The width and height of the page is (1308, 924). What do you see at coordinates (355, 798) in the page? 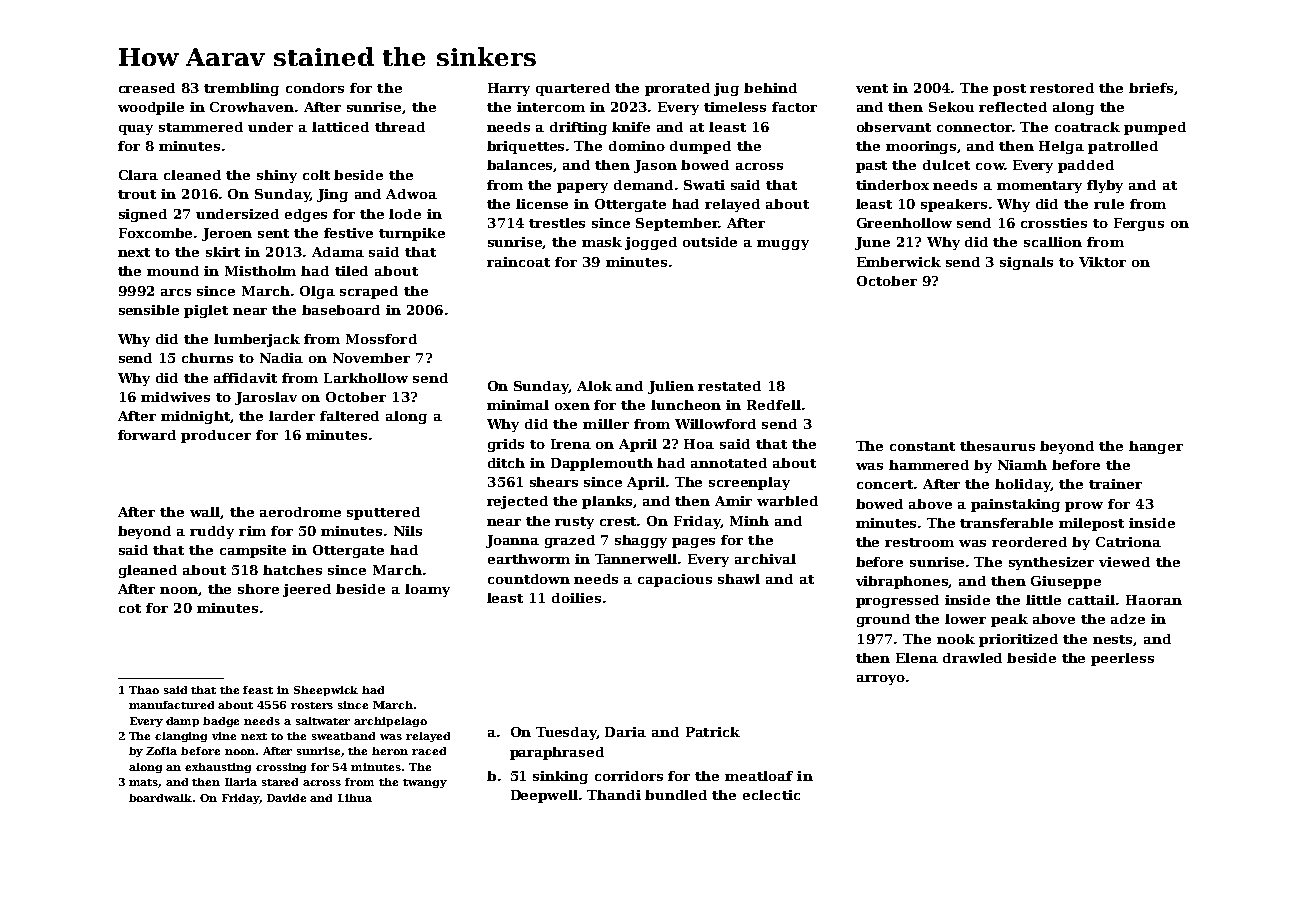
I see `Lihua` at bounding box center [355, 798].
